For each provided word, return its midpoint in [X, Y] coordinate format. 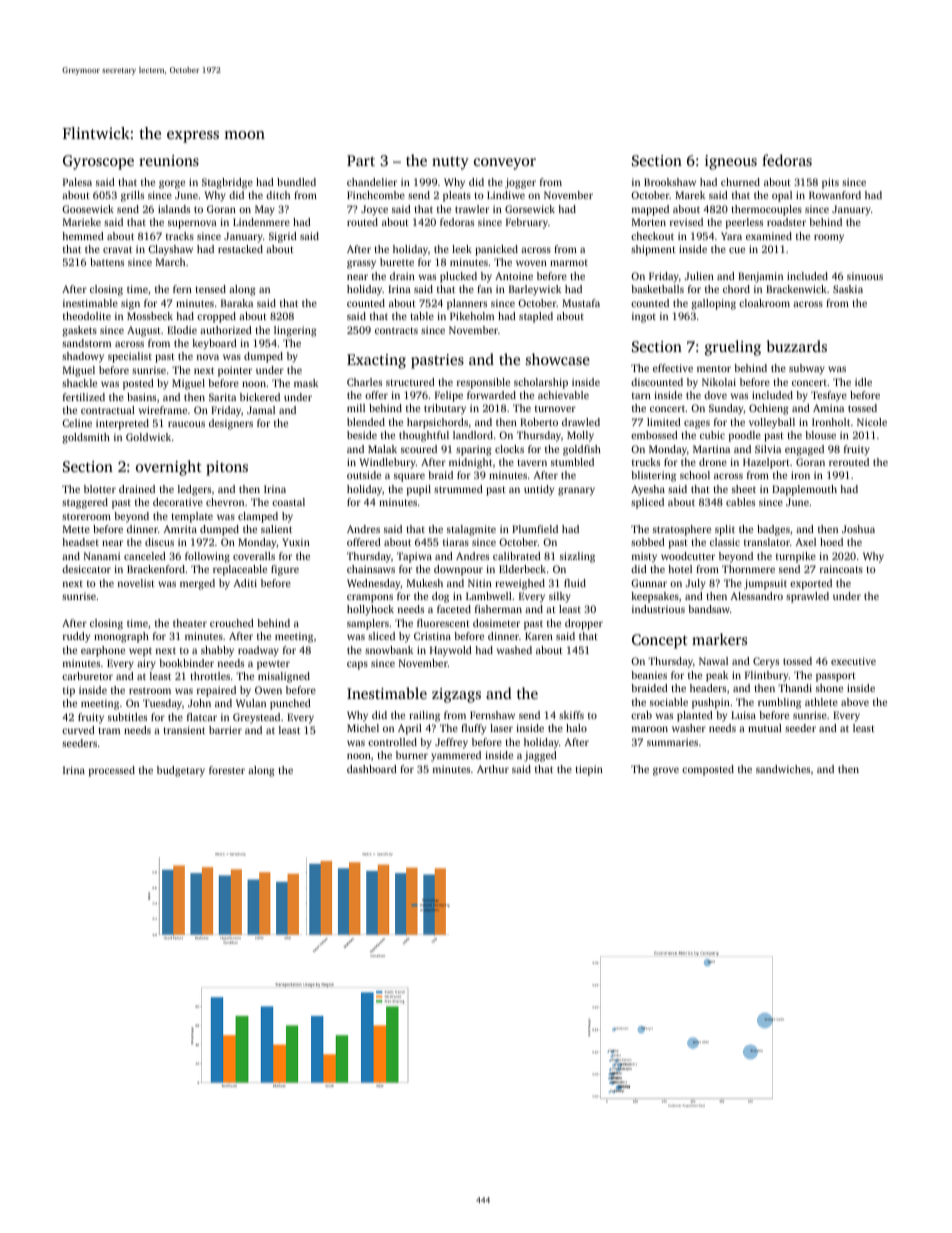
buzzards [796, 346]
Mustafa [581, 303]
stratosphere [682, 530]
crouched [232, 623]
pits [830, 183]
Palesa [77, 182]
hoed [831, 542]
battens [107, 262]
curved [78, 730]
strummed [458, 489]
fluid [575, 583]
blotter [100, 489]
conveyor [505, 164]
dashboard [372, 769]
